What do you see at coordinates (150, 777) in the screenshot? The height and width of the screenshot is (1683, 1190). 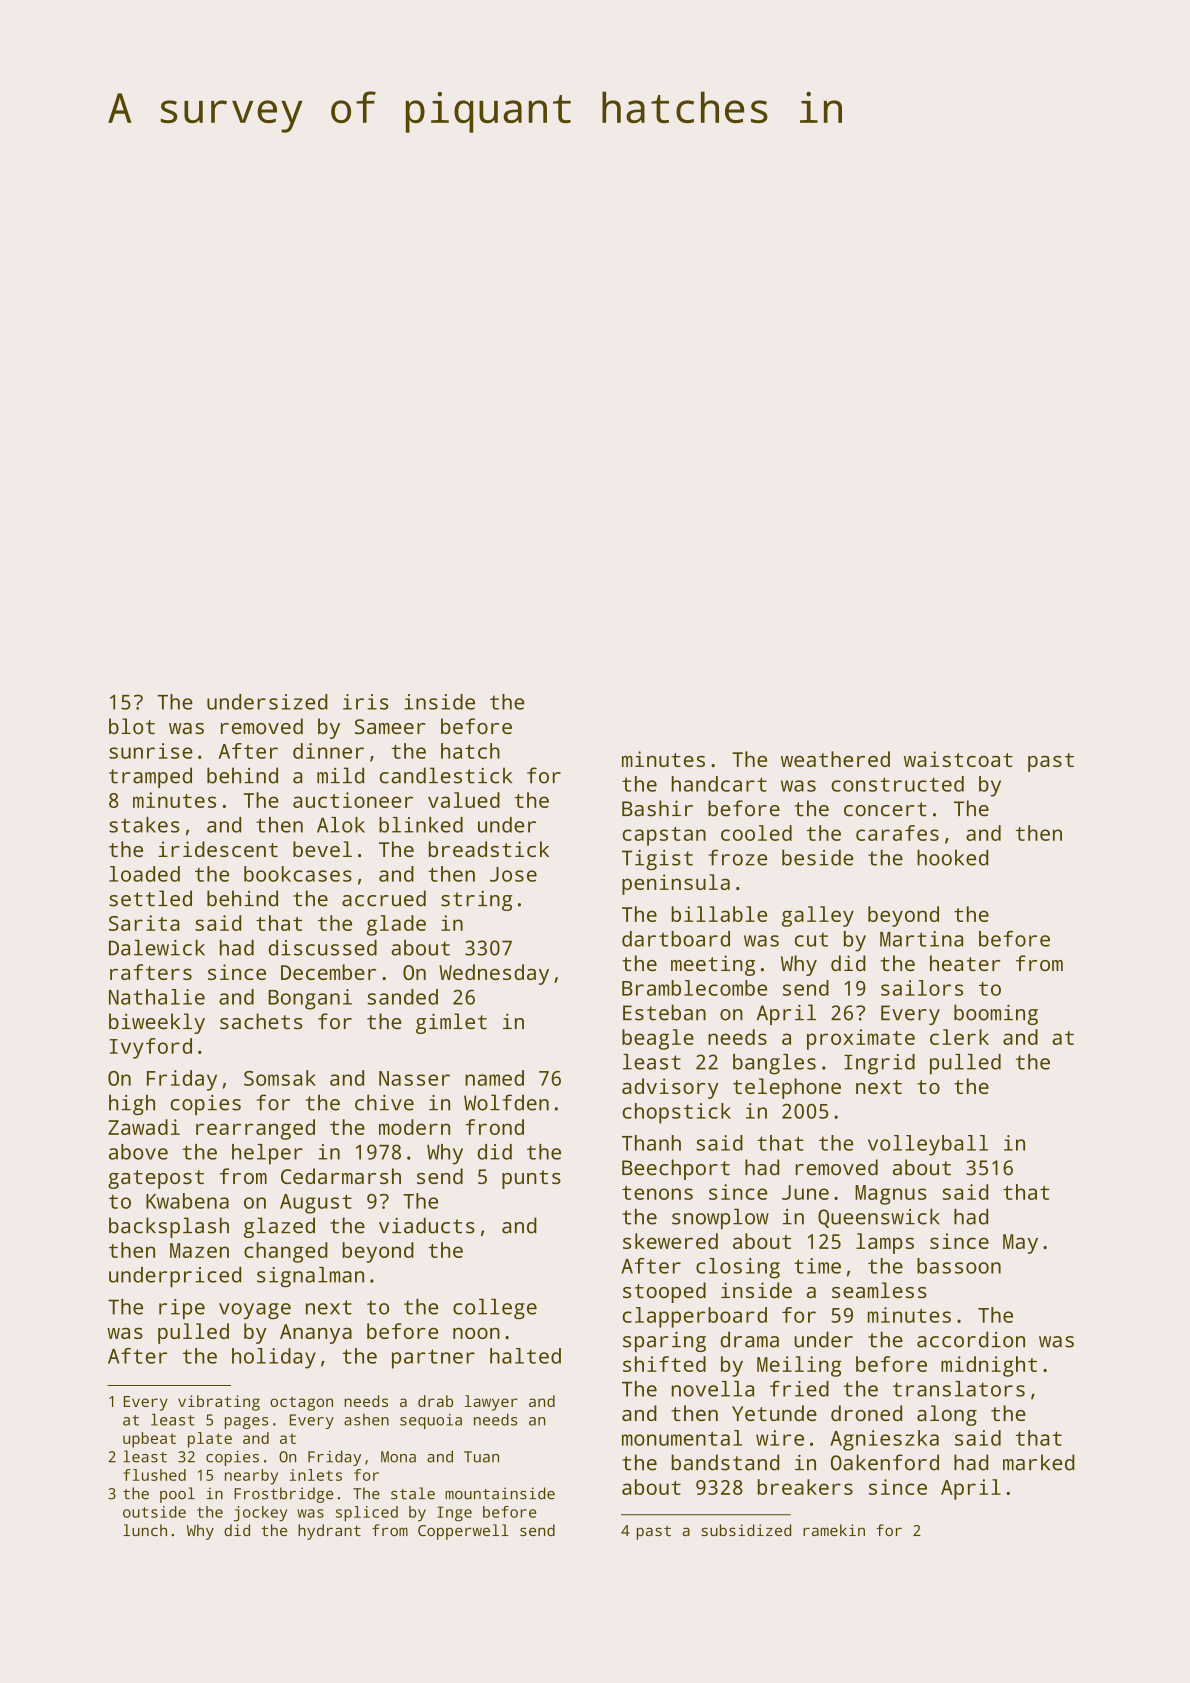 I see `tramped` at bounding box center [150, 777].
